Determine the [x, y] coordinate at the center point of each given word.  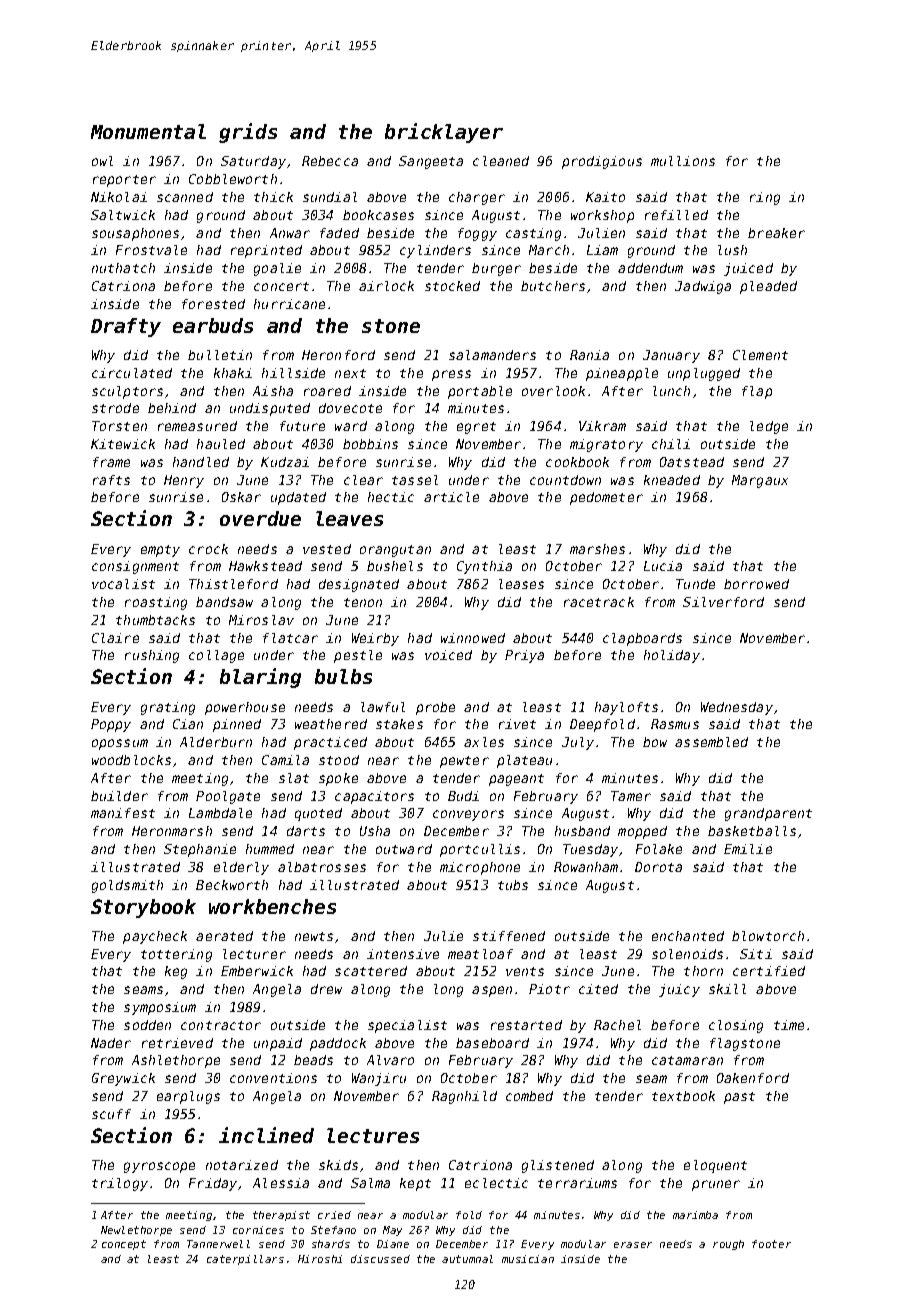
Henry [184, 481]
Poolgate [228, 797]
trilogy [120, 1184]
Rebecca [330, 161]
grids [248, 133]
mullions [683, 161]
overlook [553, 391]
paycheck [155, 937]
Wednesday [737, 708]
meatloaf [480, 954]
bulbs [343, 676]
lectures [373, 1135]
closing [736, 1026]
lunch [671, 391]
